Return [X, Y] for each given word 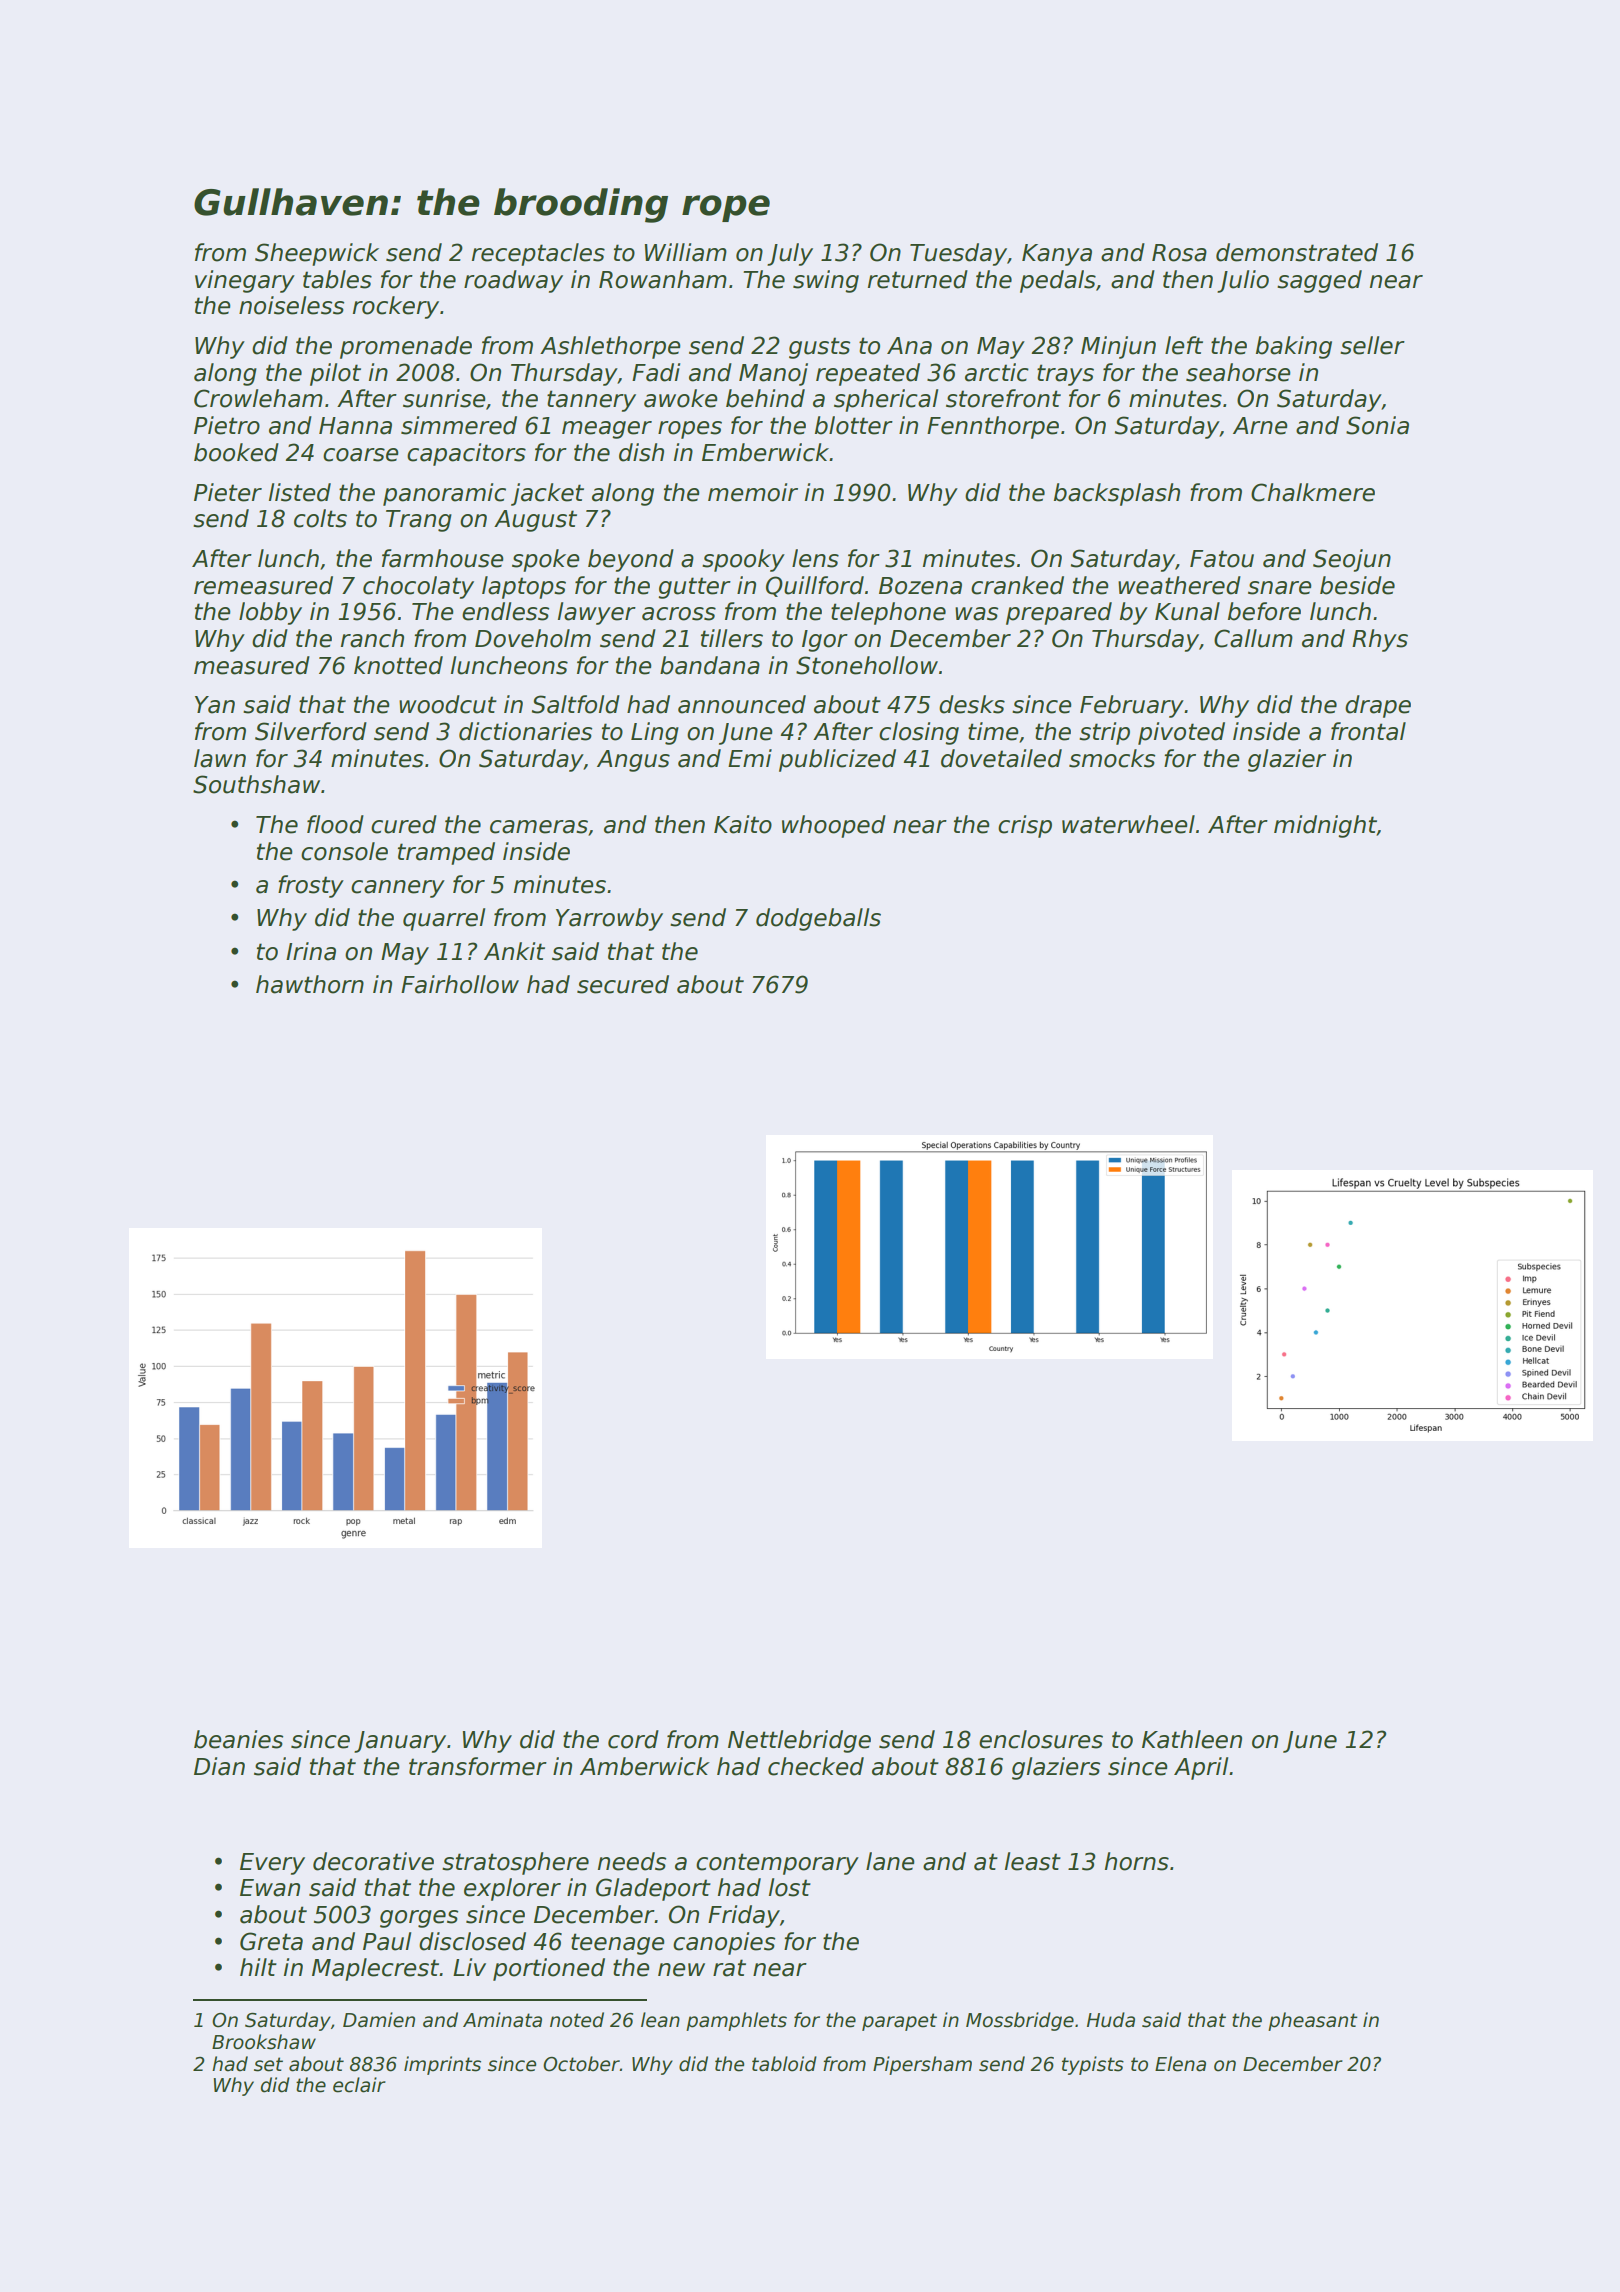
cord [633, 1739]
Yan [215, 705]
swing [826, 281]
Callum [1253, 638]
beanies [238, 1739]
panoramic [444, 494]
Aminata [502, 2020]
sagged [1319, 281]
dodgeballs [818, 919]
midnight [1325, 826]
